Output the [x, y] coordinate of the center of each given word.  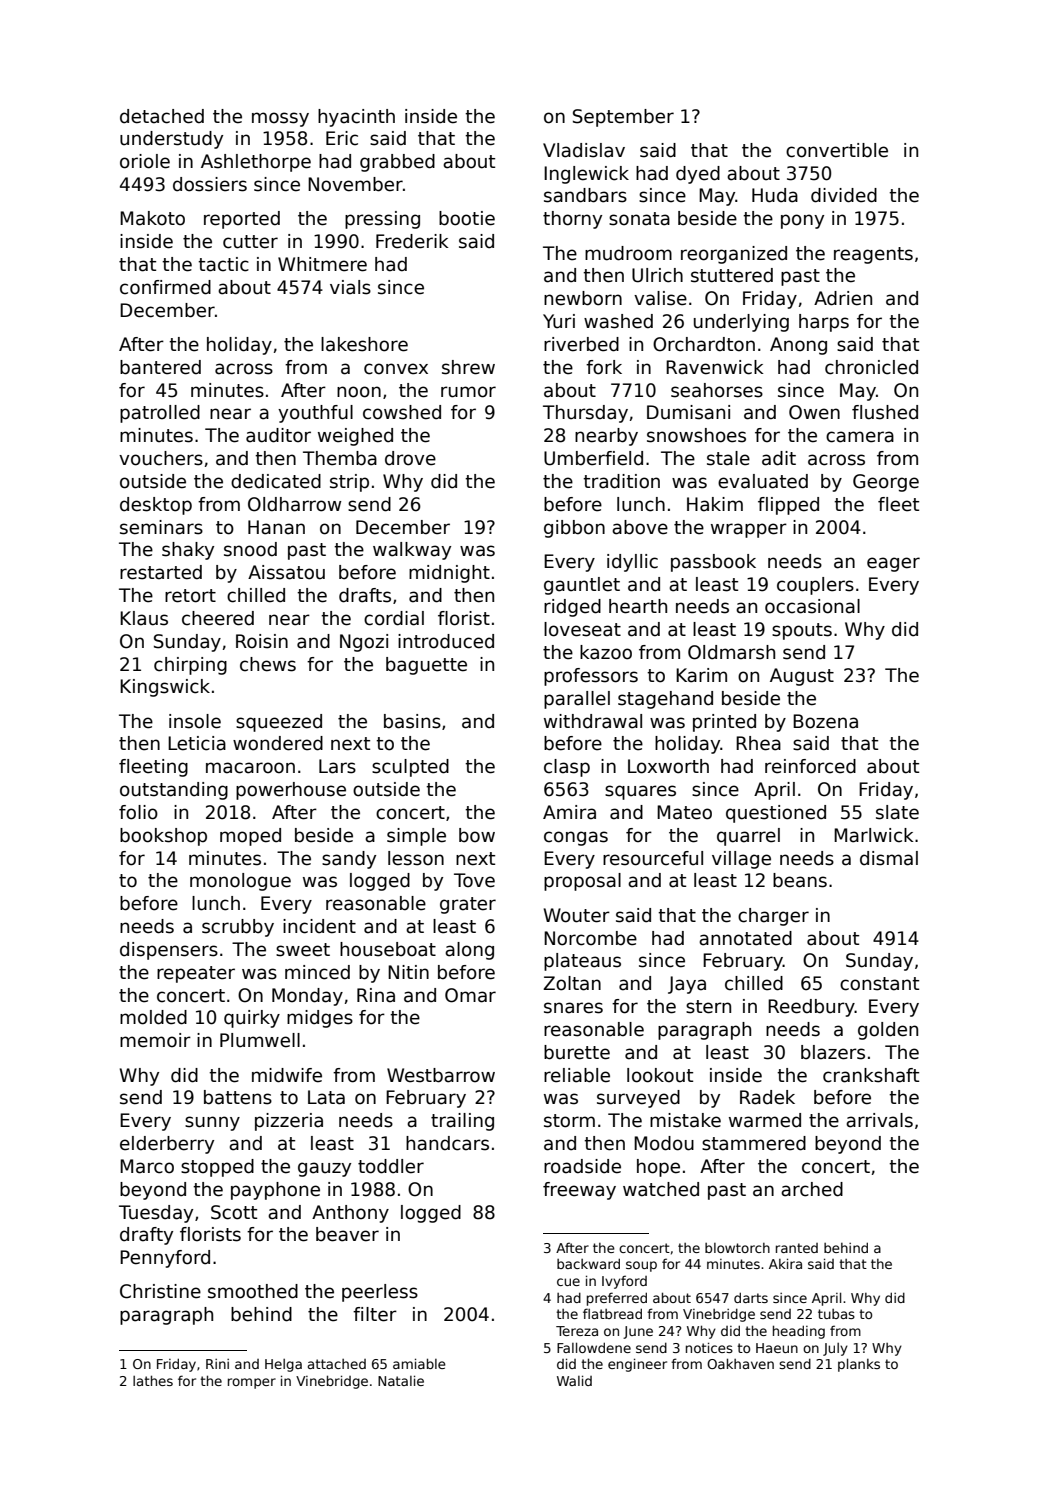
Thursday [585, 414]
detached [162, 116]
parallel [577, 700]
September [623, 118]
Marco [147, 1166]
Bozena [825, 721]
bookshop [163, 837]
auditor [278, 435]
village [741, 860]
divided [844, 195]
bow [477, 835]
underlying [741, 323]
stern [708, 1007]
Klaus [144, 618]
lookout [660, 1075]
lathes [153, 1380]
